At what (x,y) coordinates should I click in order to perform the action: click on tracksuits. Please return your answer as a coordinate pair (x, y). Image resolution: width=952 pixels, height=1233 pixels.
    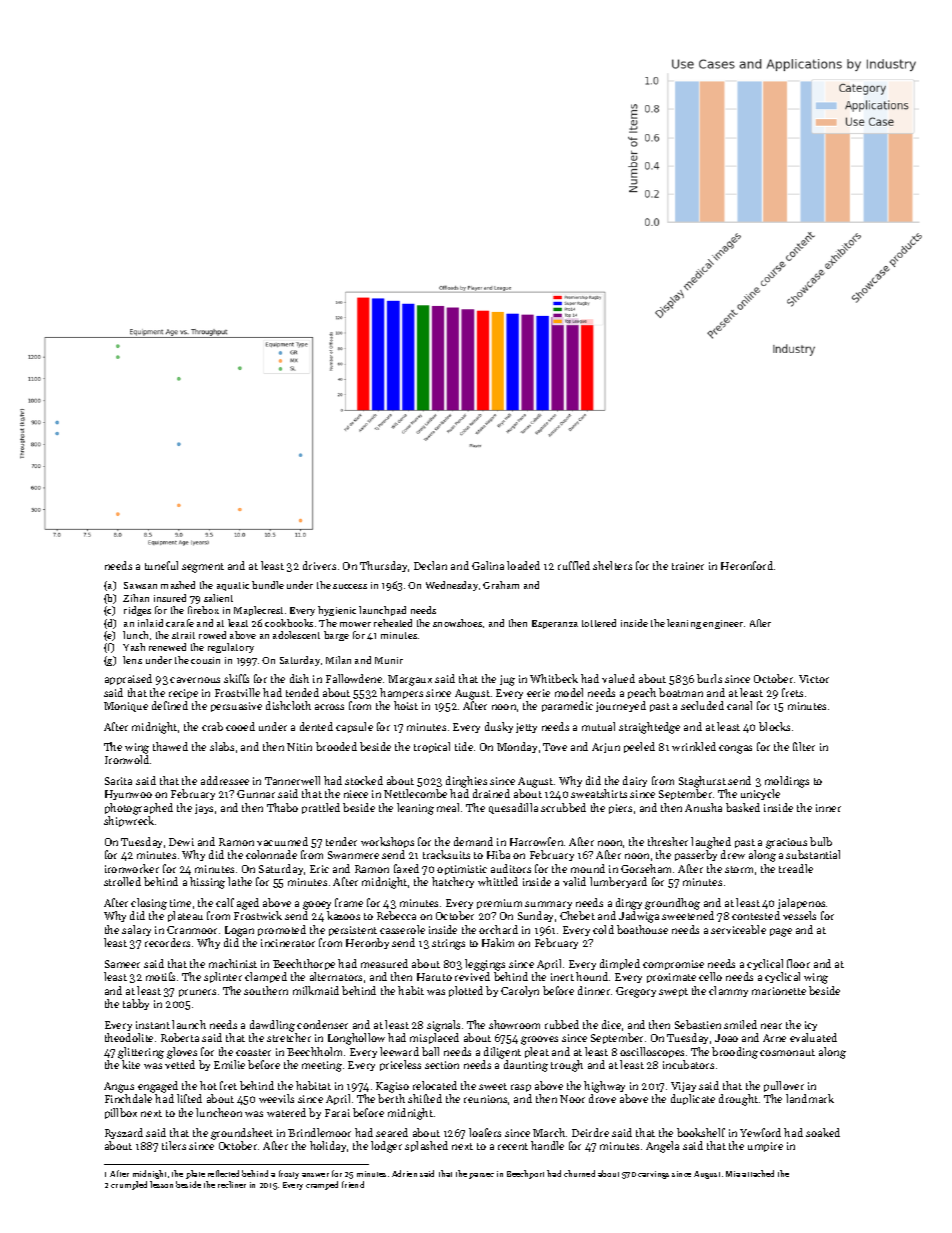
    Looking at the image, I should click on (446, 854).
